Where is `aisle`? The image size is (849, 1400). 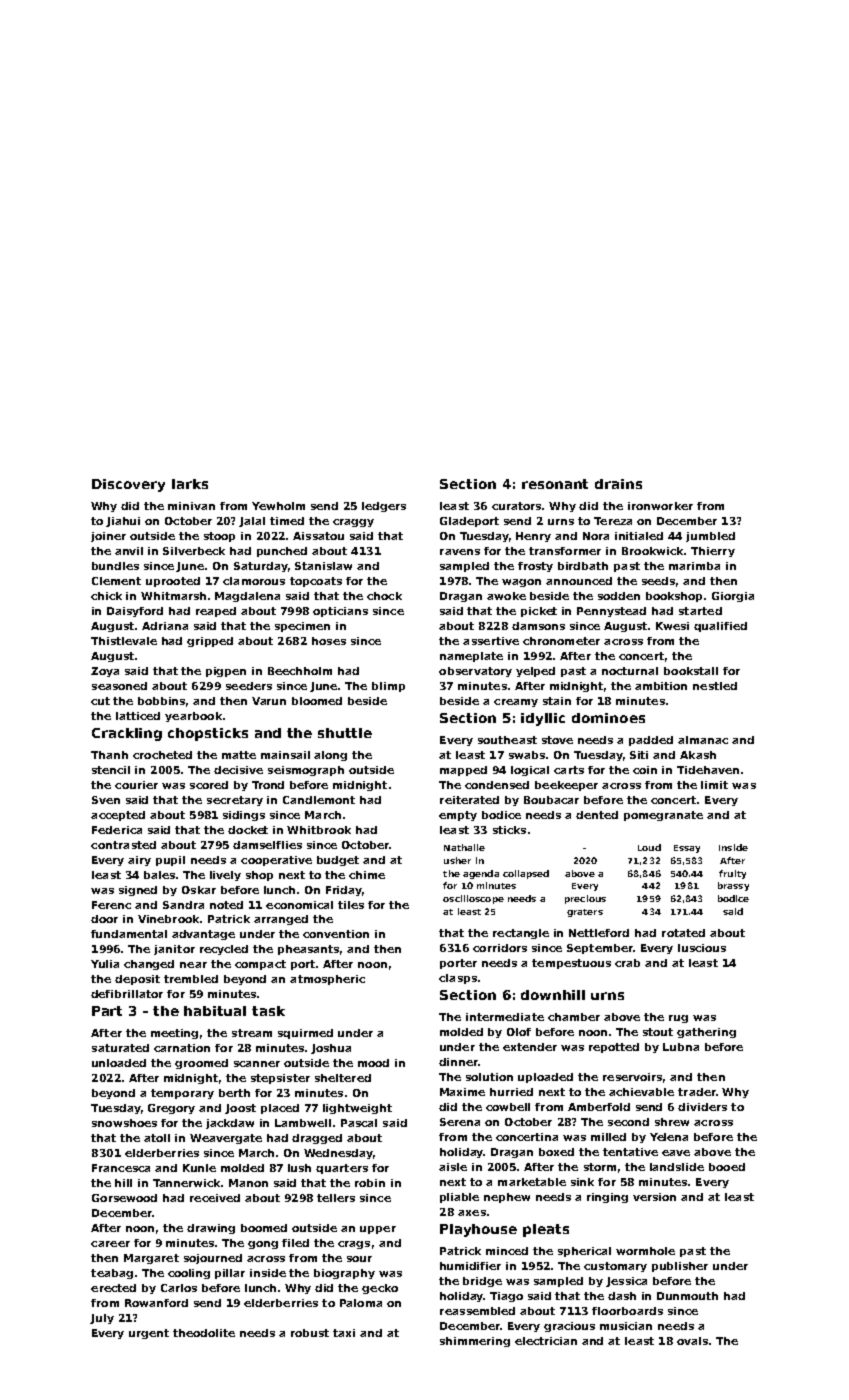 aisle is located at coordinates (453, 1167).
